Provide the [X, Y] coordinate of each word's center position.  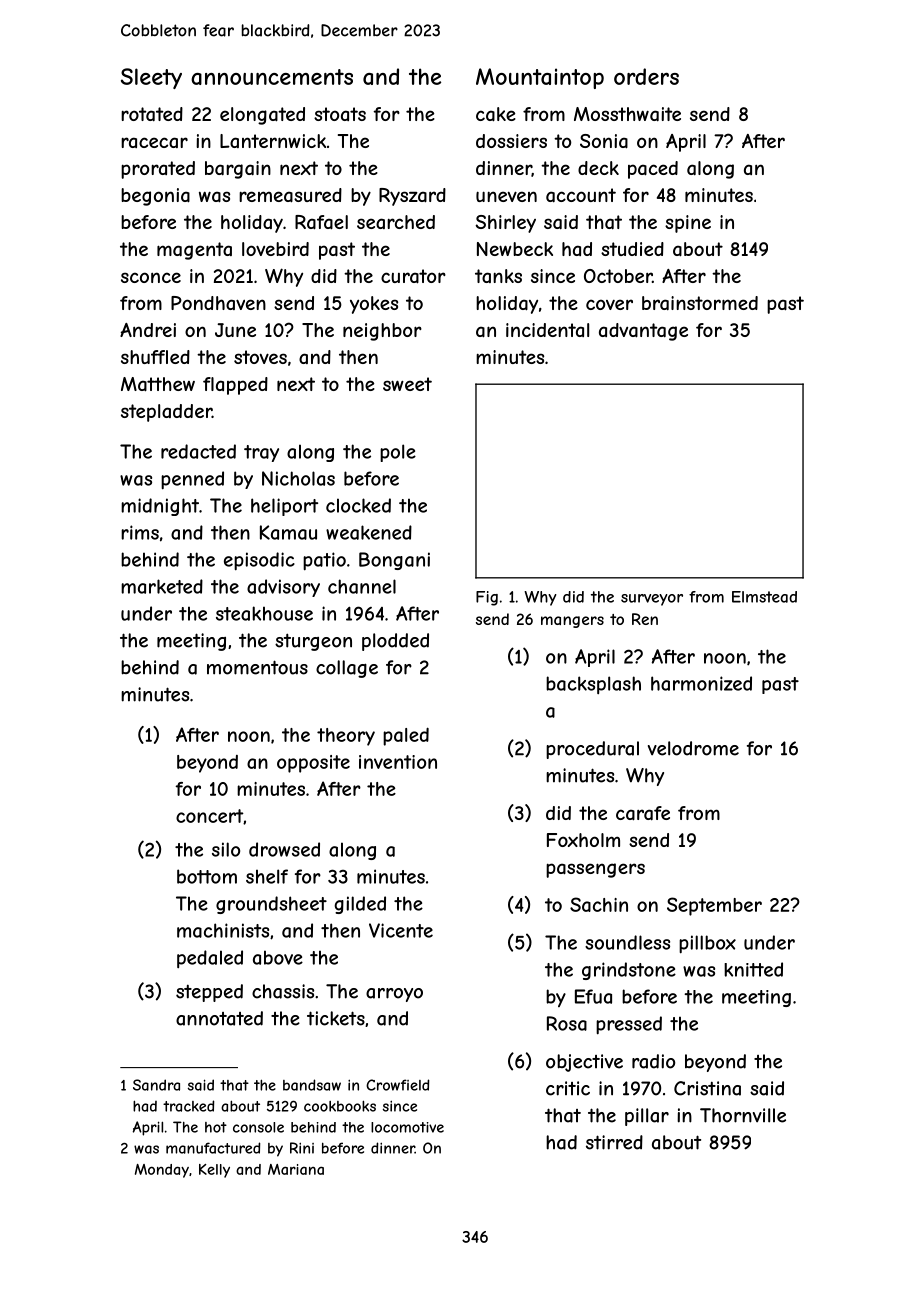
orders [646, 76]
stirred [614, 1142]
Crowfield [397, 1085]
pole [398, 453]
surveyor [652, 600]
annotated [219, 1018]
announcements [272, 77]
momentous [257, 667]
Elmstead [764, 597]
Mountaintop [540, 78]
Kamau [288, 532]
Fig [487, 598]
